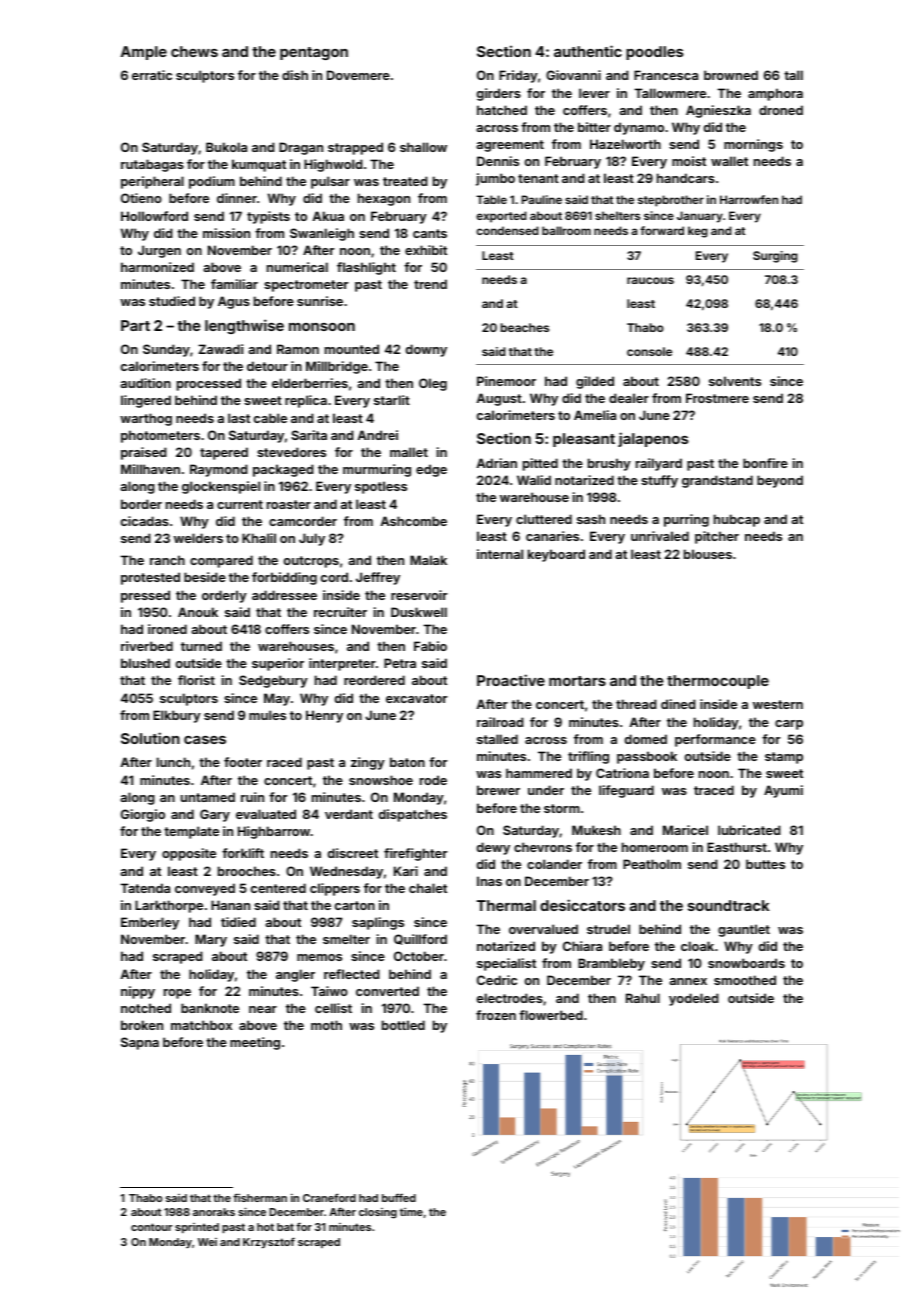 This screenshot has height=1308, width=924. Describe the element at coordinates (208, 797) in the screenshot. I see `untamed` at that location.
